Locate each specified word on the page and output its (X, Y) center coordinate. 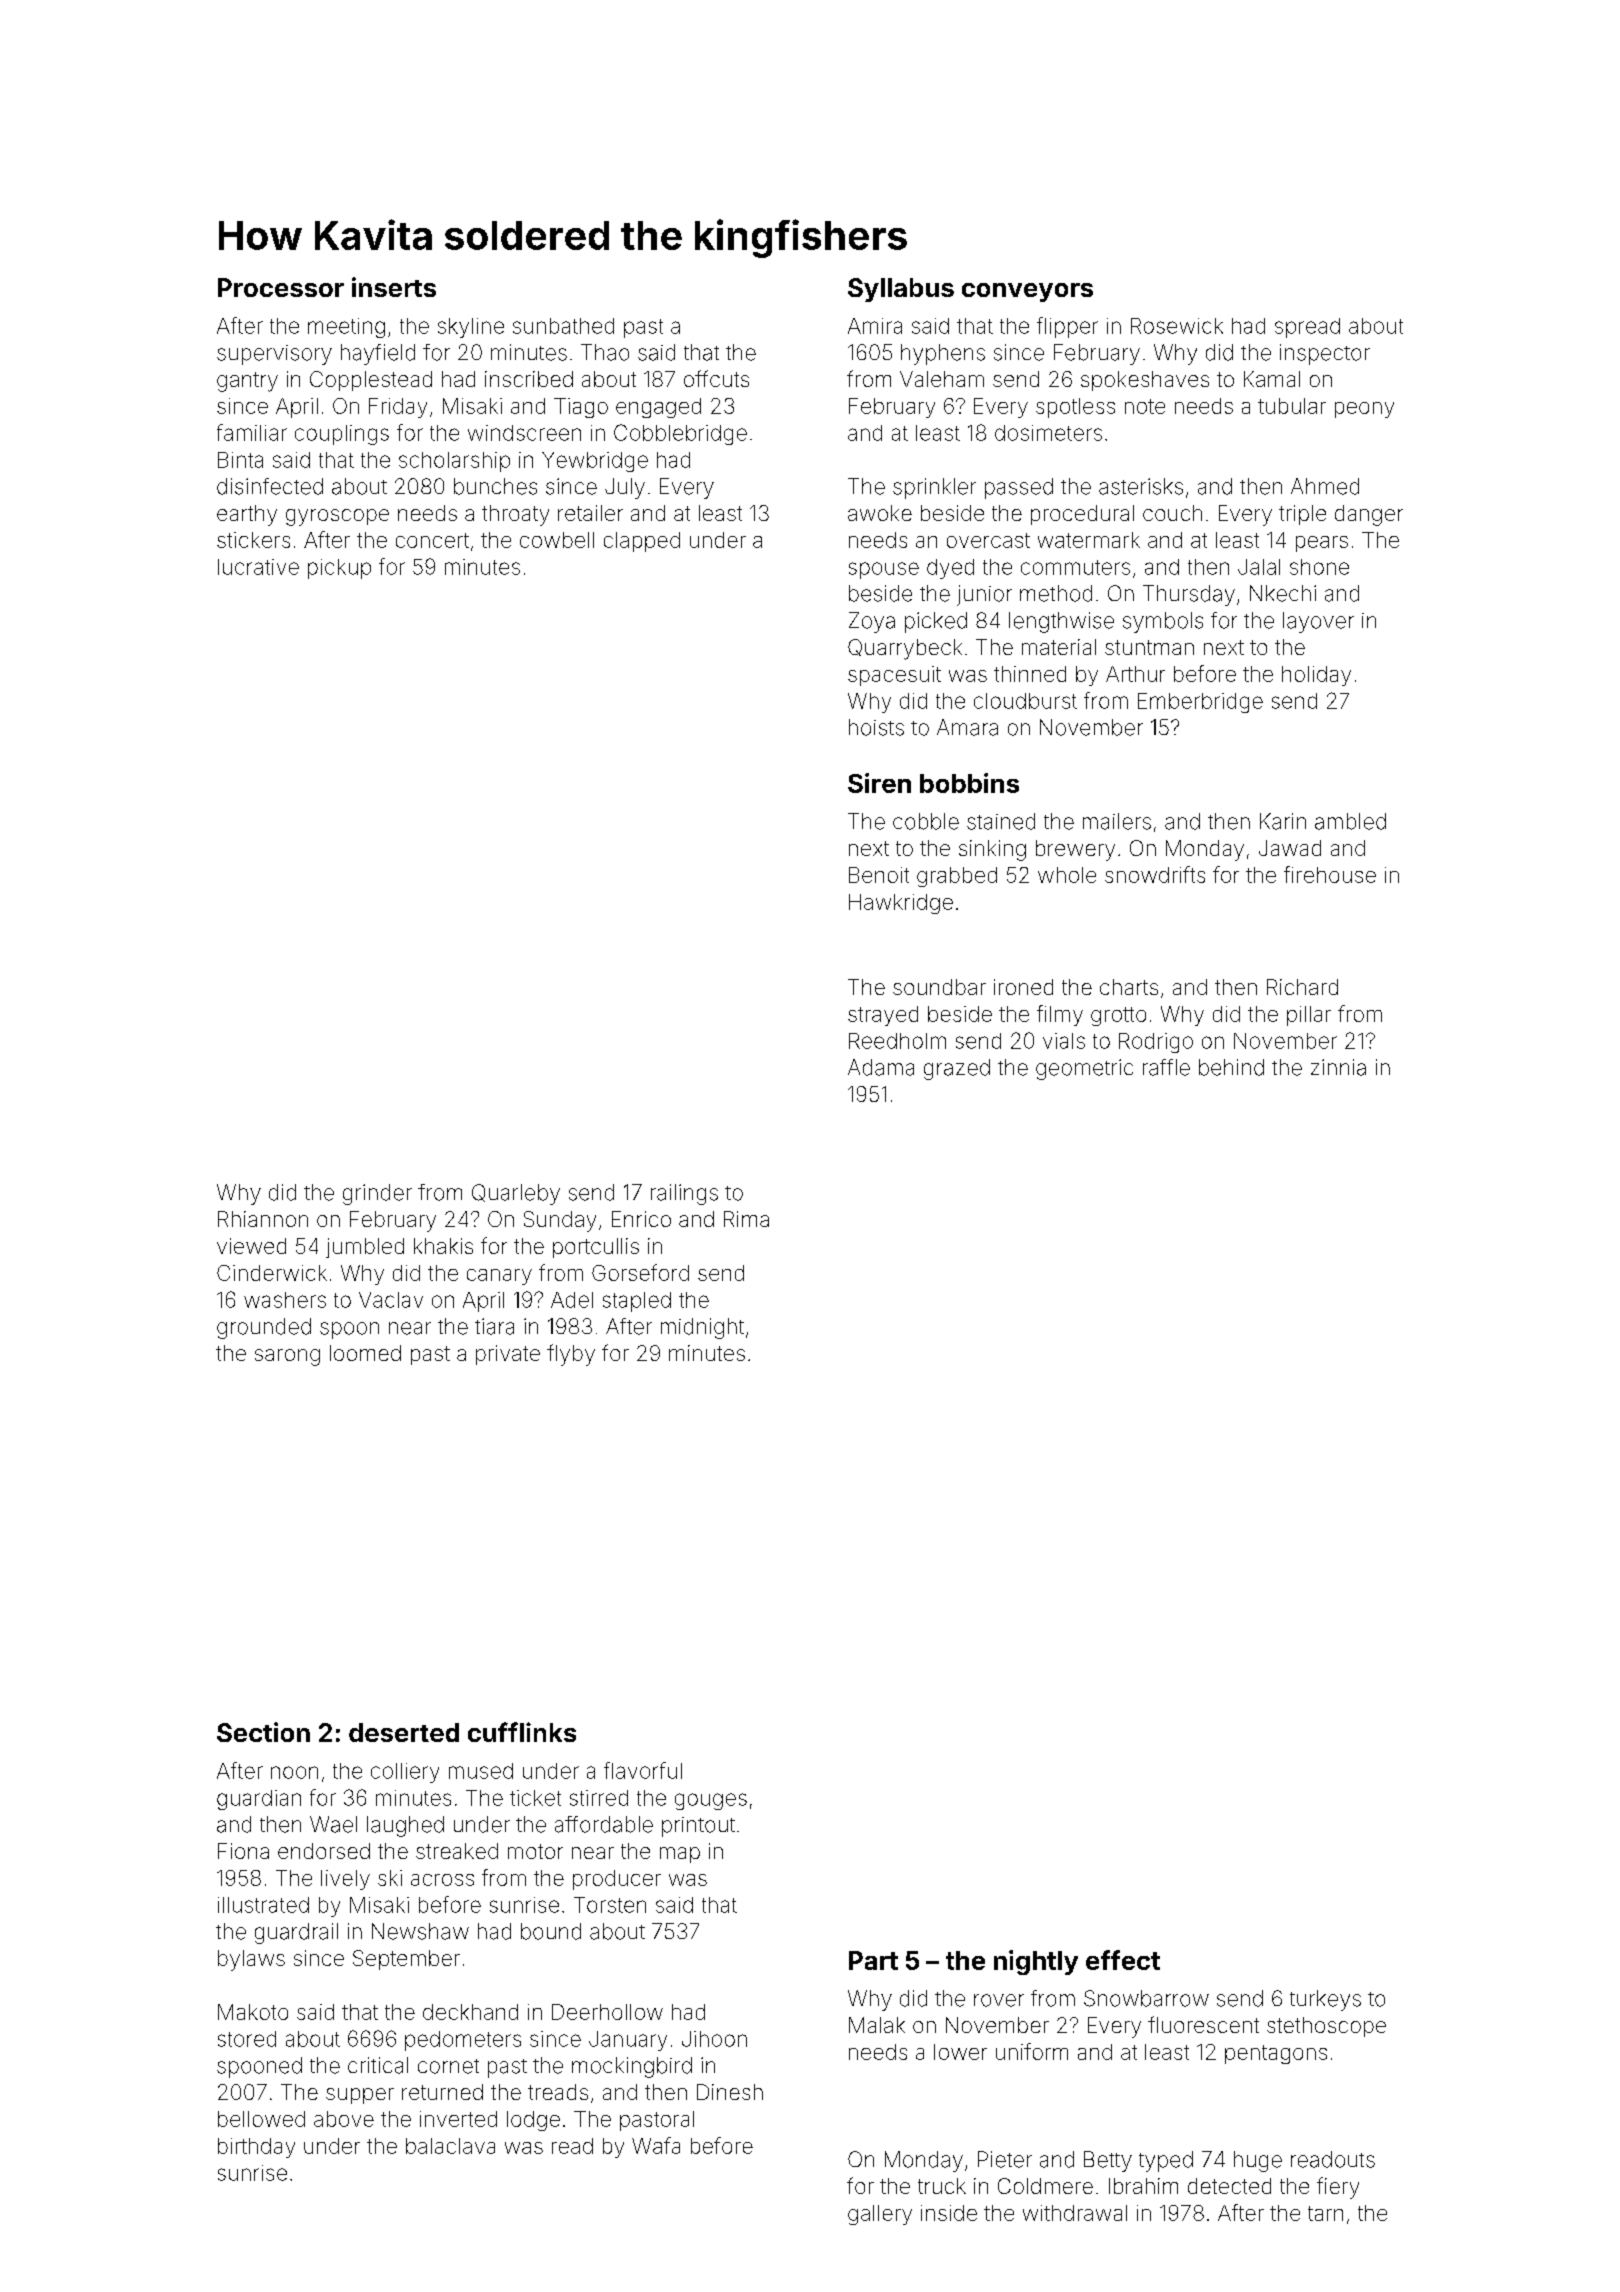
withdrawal (1075, 2213)
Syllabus (901, 290)
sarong (287, 1357)
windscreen (524, 433)
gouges (711, 1801)
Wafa (656, 2145)
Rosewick (1177, 326)
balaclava (450, 2146)
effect (1123, 1960)
